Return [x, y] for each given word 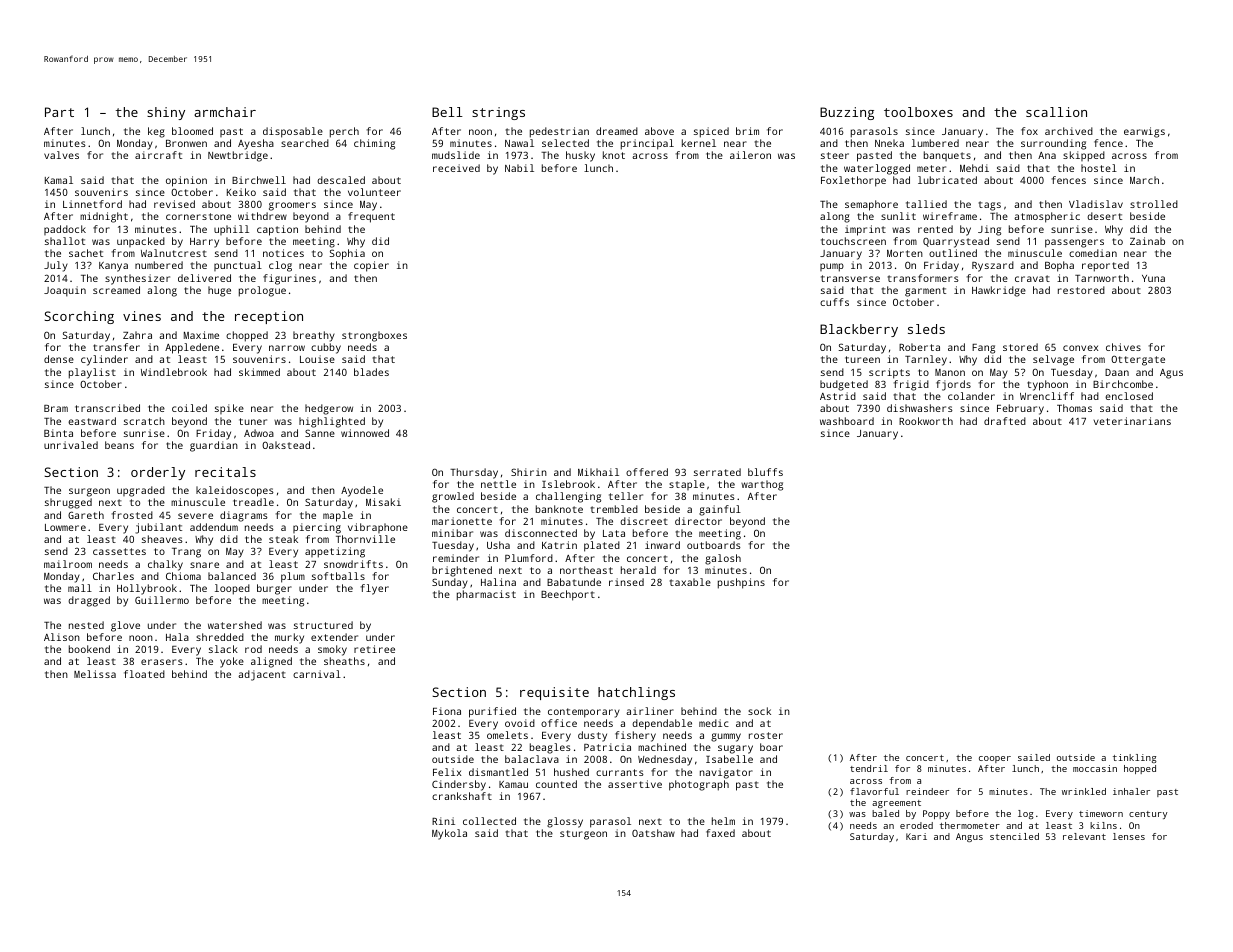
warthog [762, 485]
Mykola [449, 834]
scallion [1056, 112]
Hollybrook [147, 589]
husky [580, 156]
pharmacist [486, 595]
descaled [341, 180]
